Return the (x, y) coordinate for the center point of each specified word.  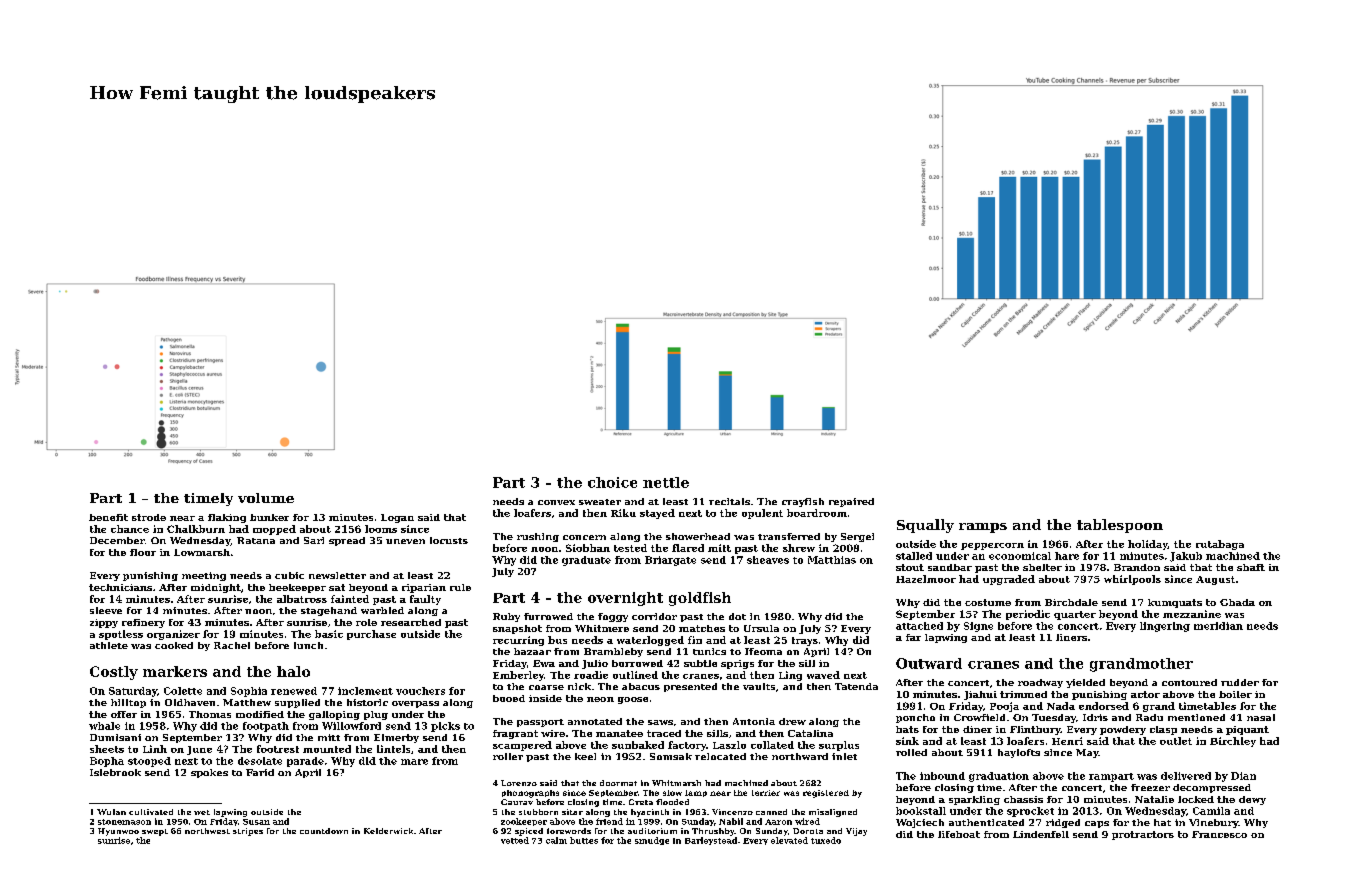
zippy (104, 623)
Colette (183, 691)
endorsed (1104, 706)
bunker (269, 517)
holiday (1148, 545)
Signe (978, 627)
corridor (654, 616)
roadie (591, 675)
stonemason (124, 822)
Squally (925, 526)
